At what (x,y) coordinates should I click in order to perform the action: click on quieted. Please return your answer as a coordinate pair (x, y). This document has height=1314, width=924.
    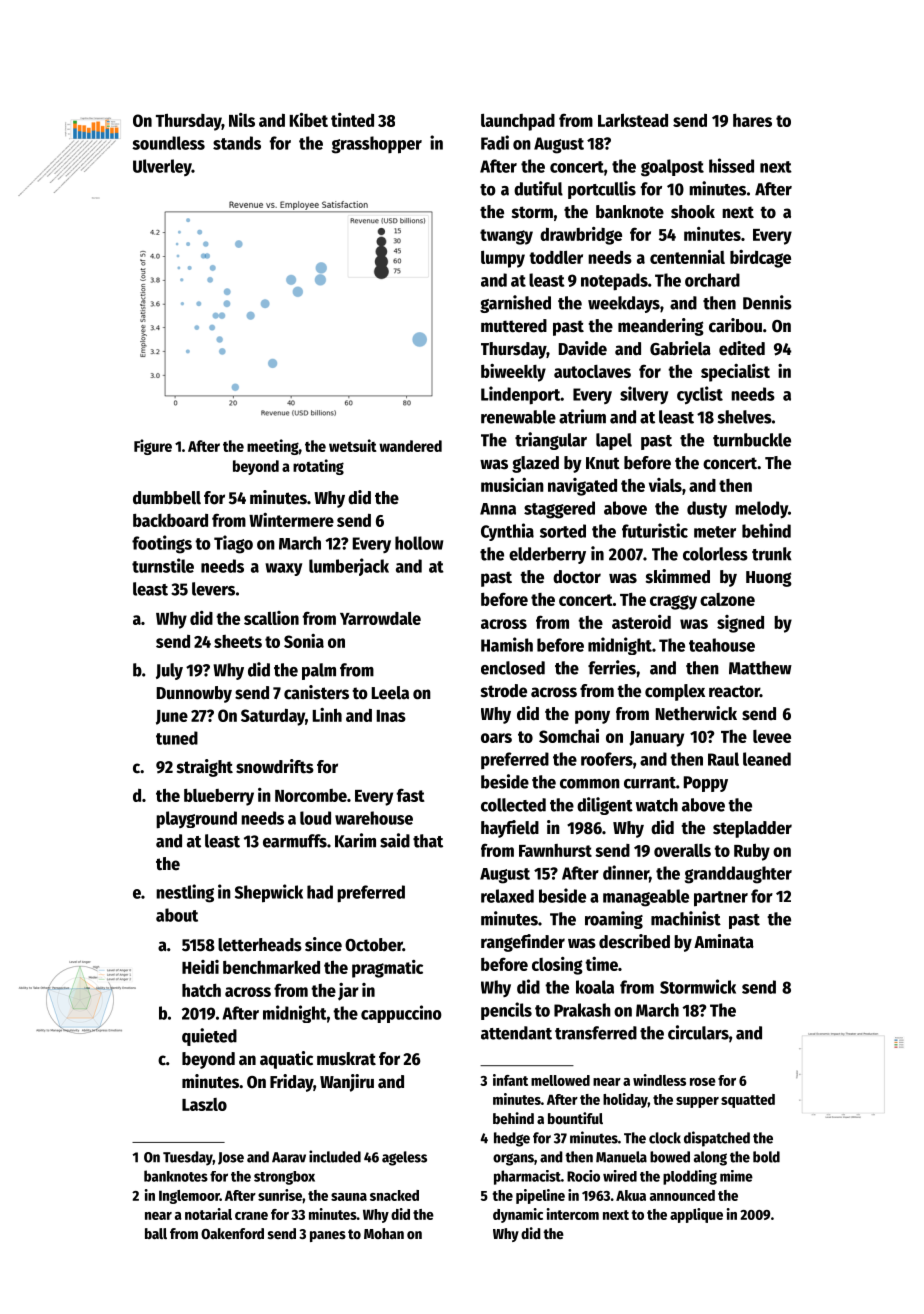
    Looking at the image, I should click on (209, 1037).
